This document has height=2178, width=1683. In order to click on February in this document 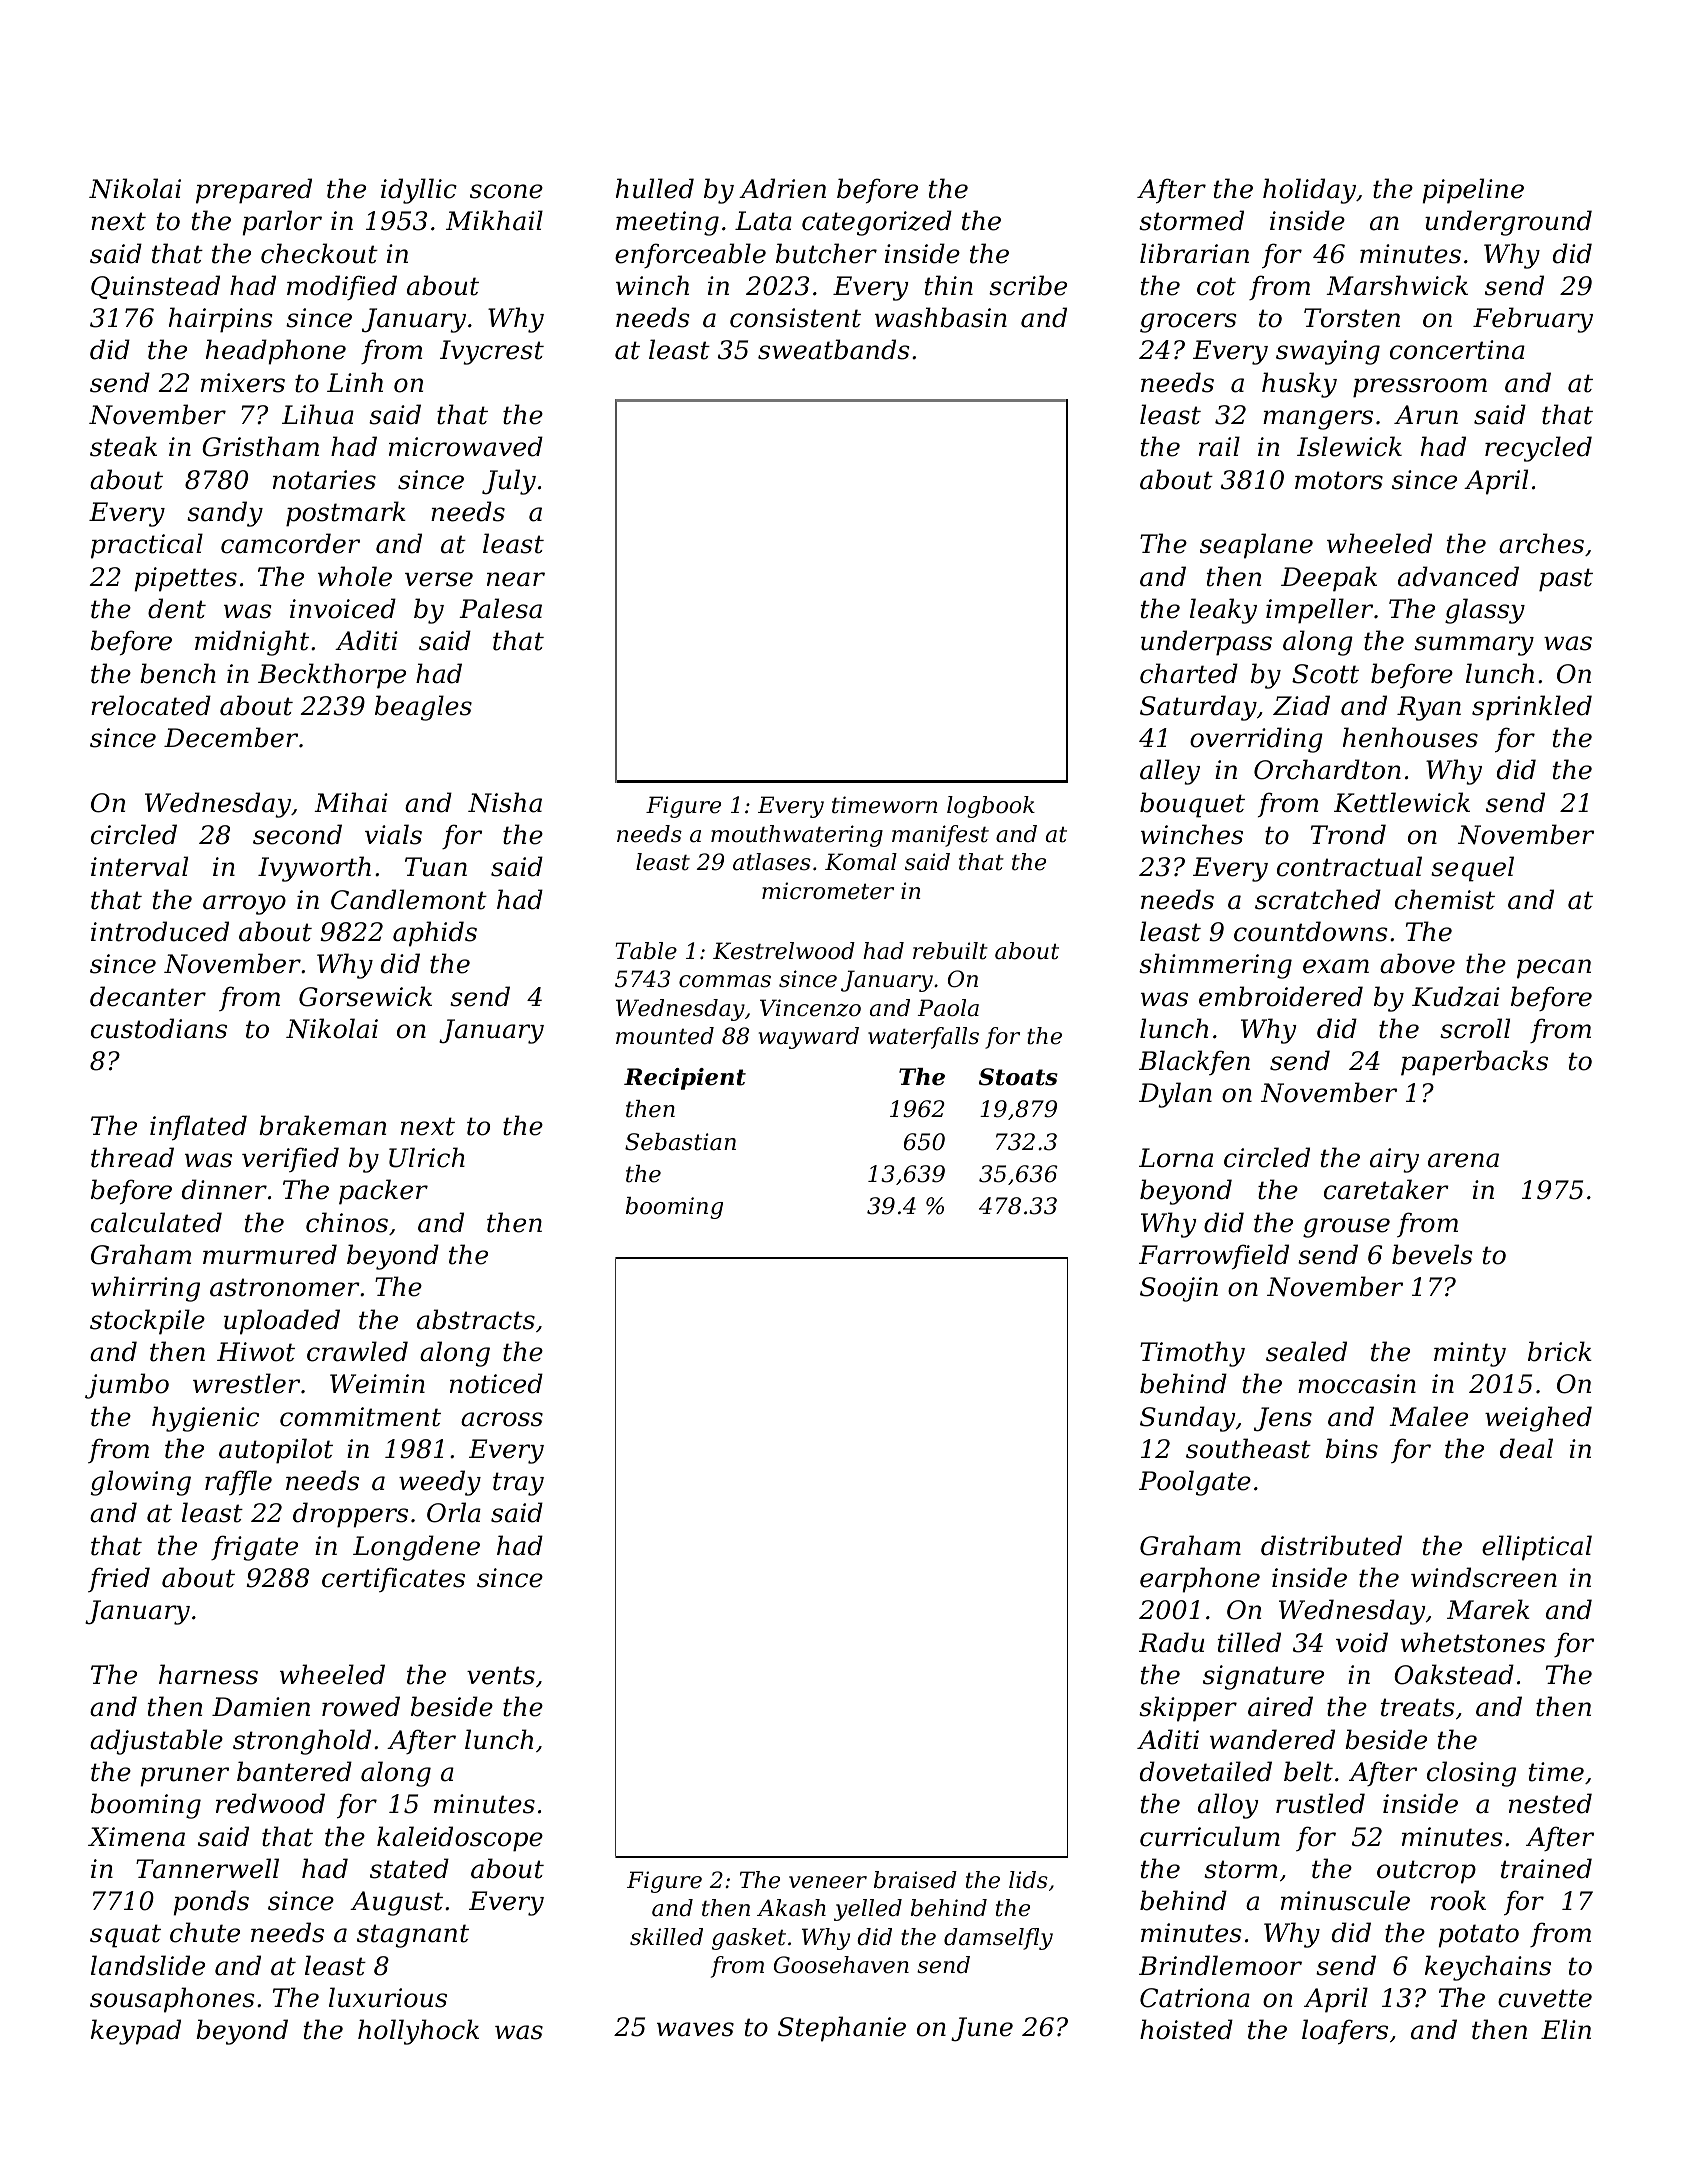, I will do `click(1533, 320)`.
